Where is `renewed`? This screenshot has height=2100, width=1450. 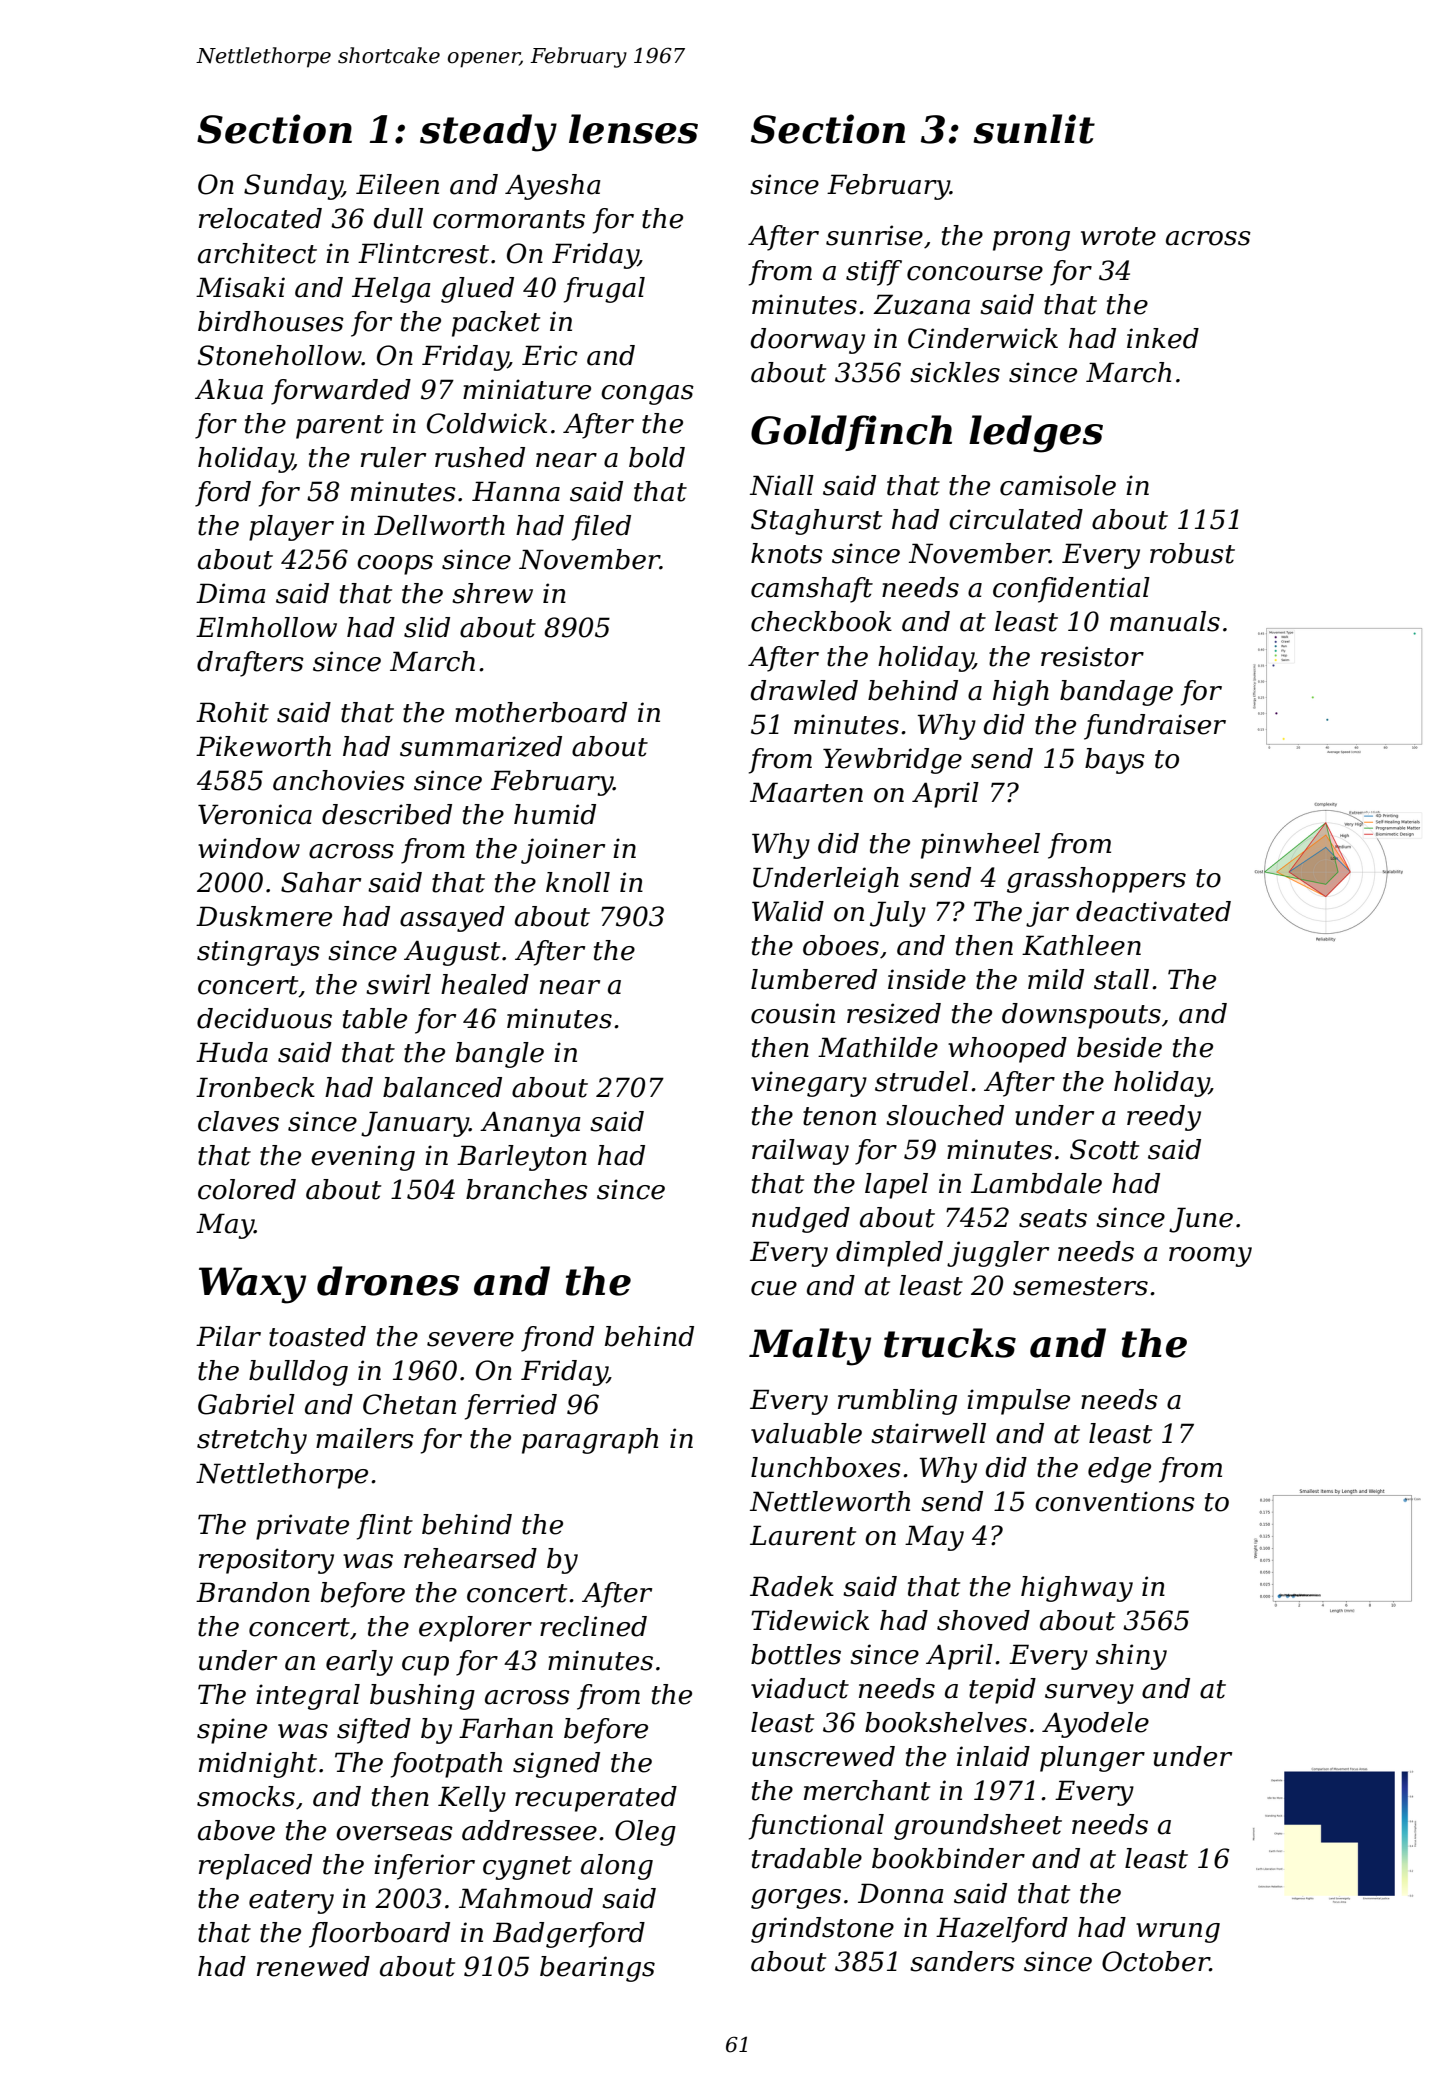
renewed is located at coordinates (313, 1966).
